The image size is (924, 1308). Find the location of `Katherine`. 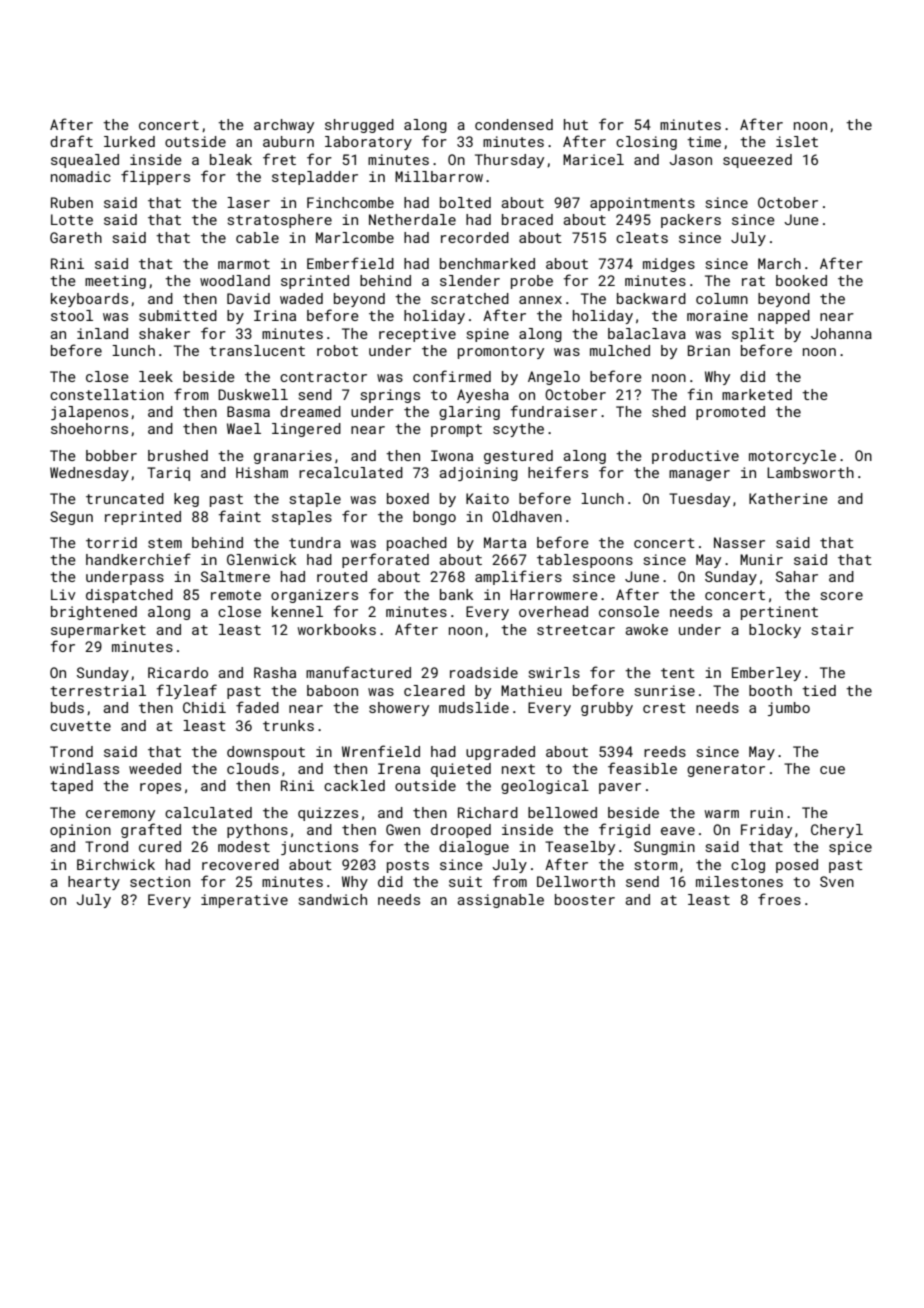

Katherine is located at coordinates (788, 498).
